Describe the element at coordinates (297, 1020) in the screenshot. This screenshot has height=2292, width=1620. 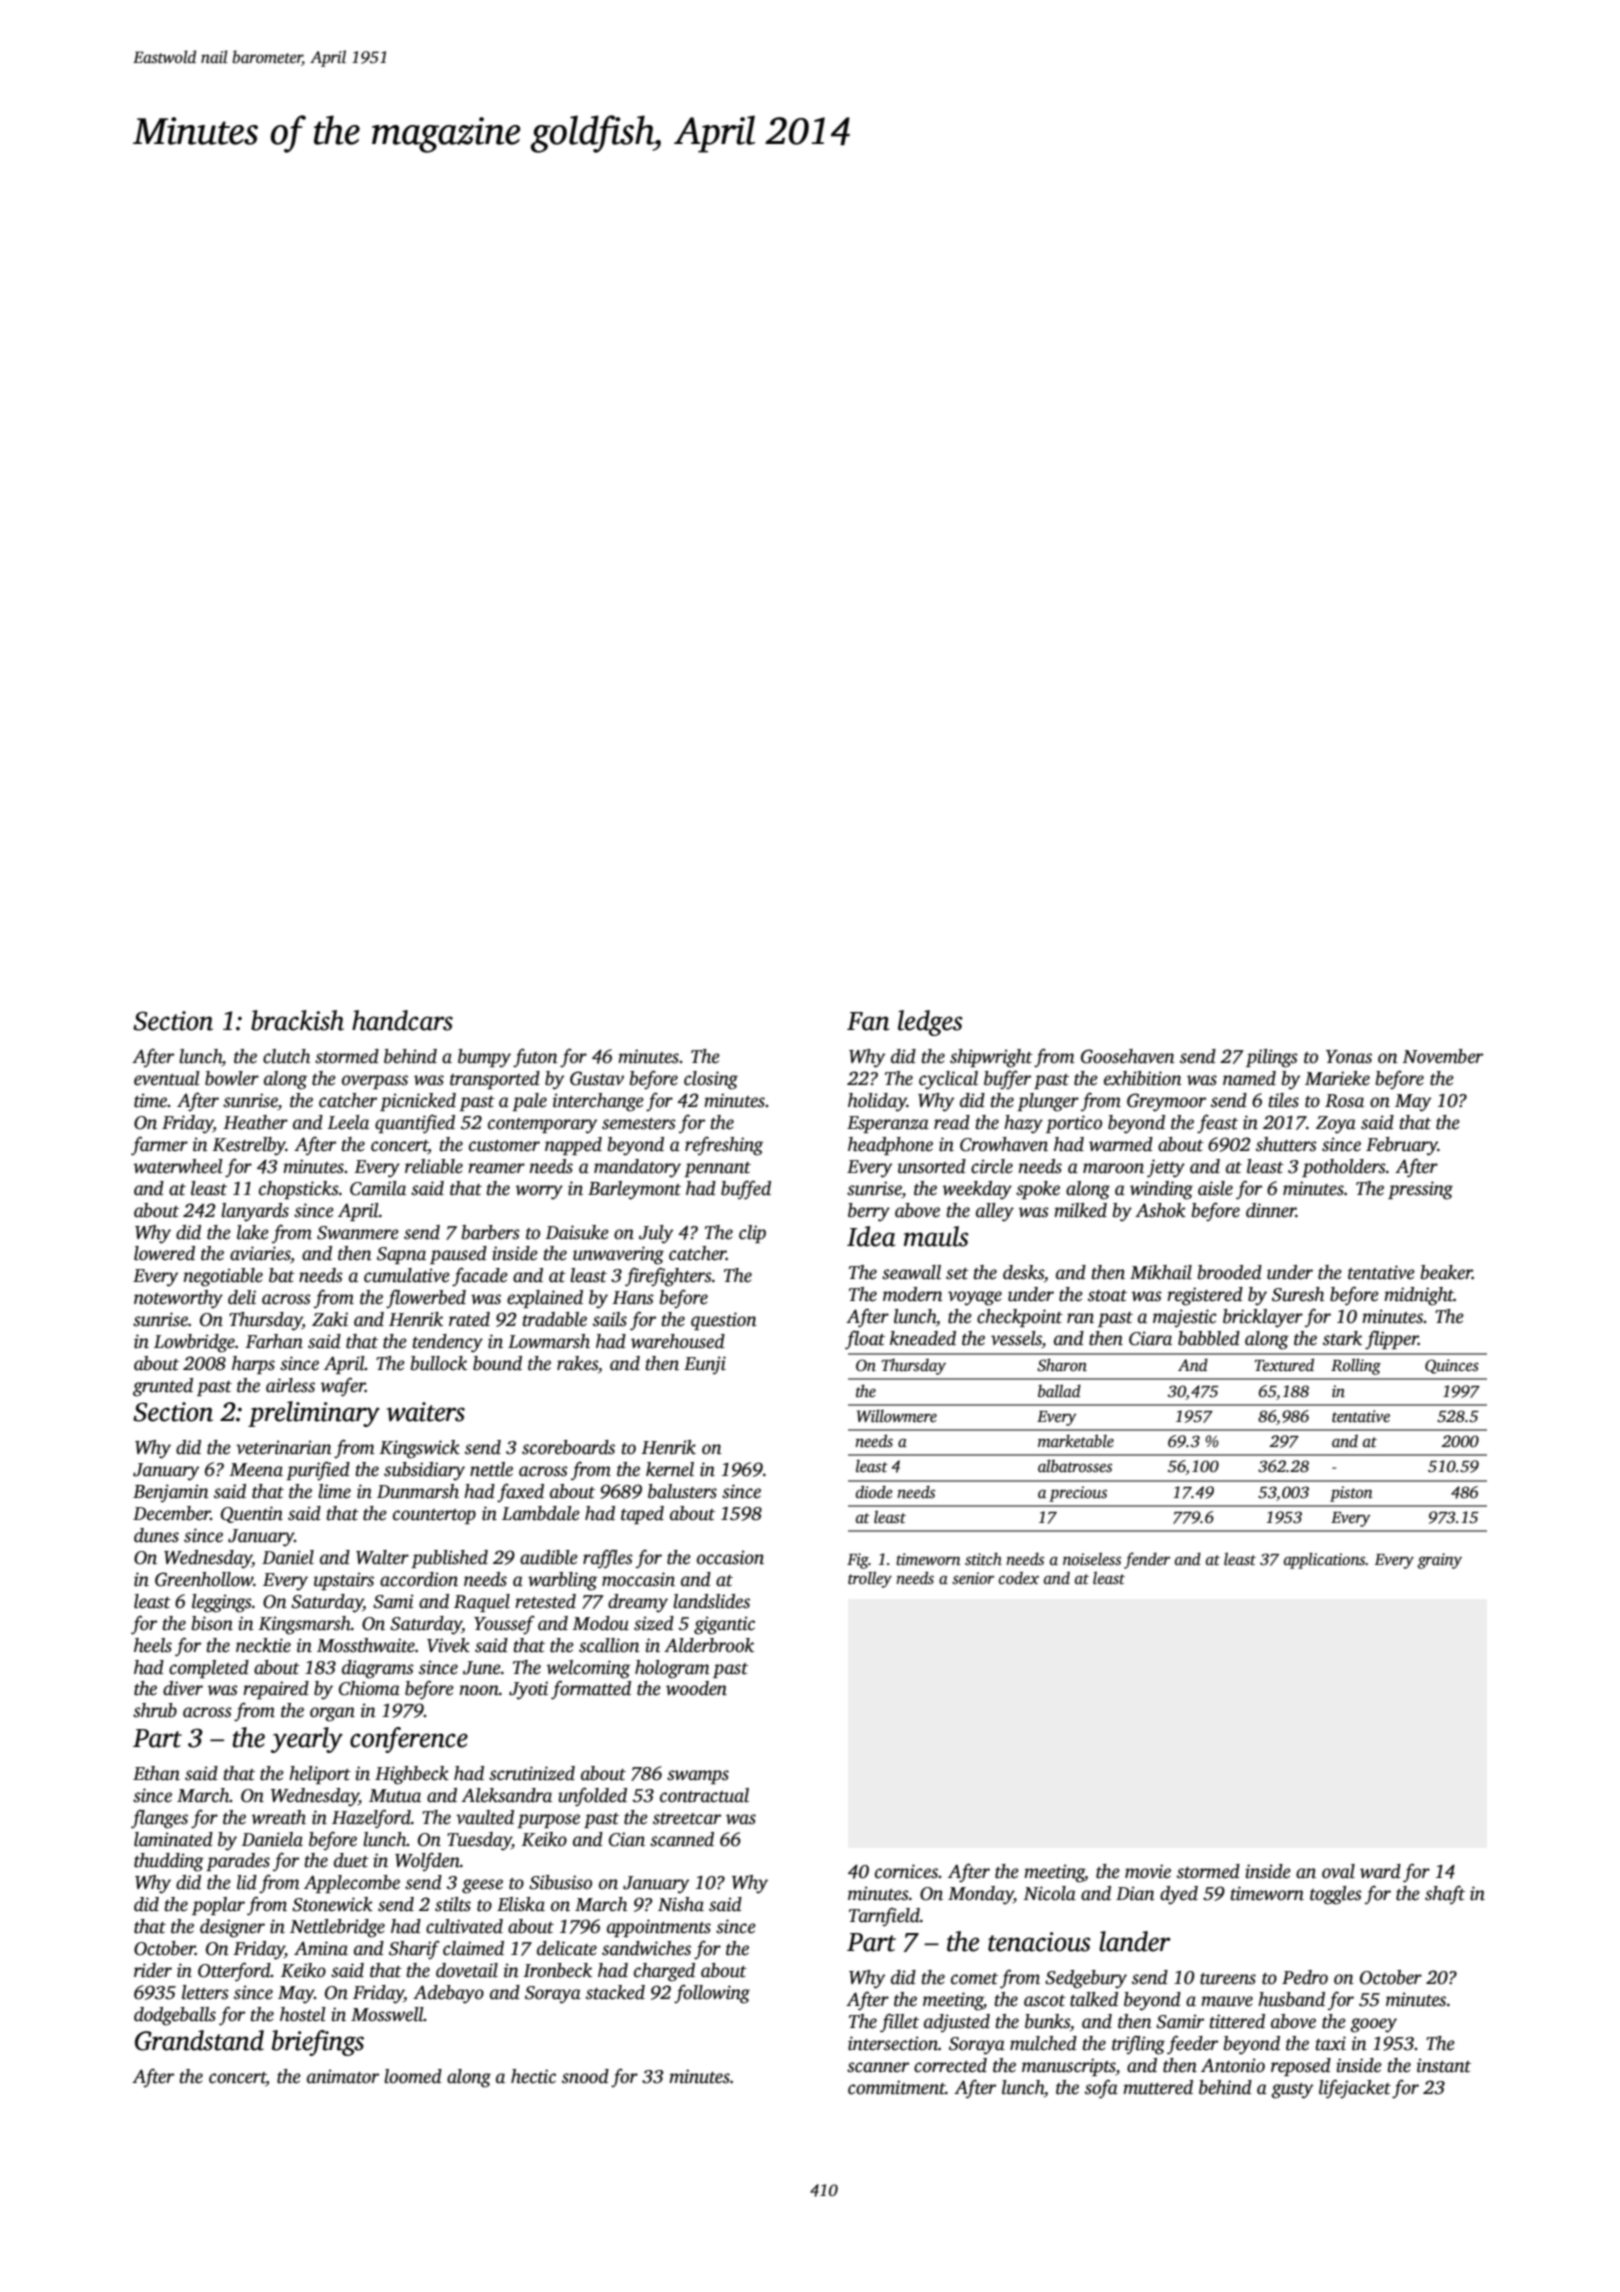
I see `brackish` at that location.
